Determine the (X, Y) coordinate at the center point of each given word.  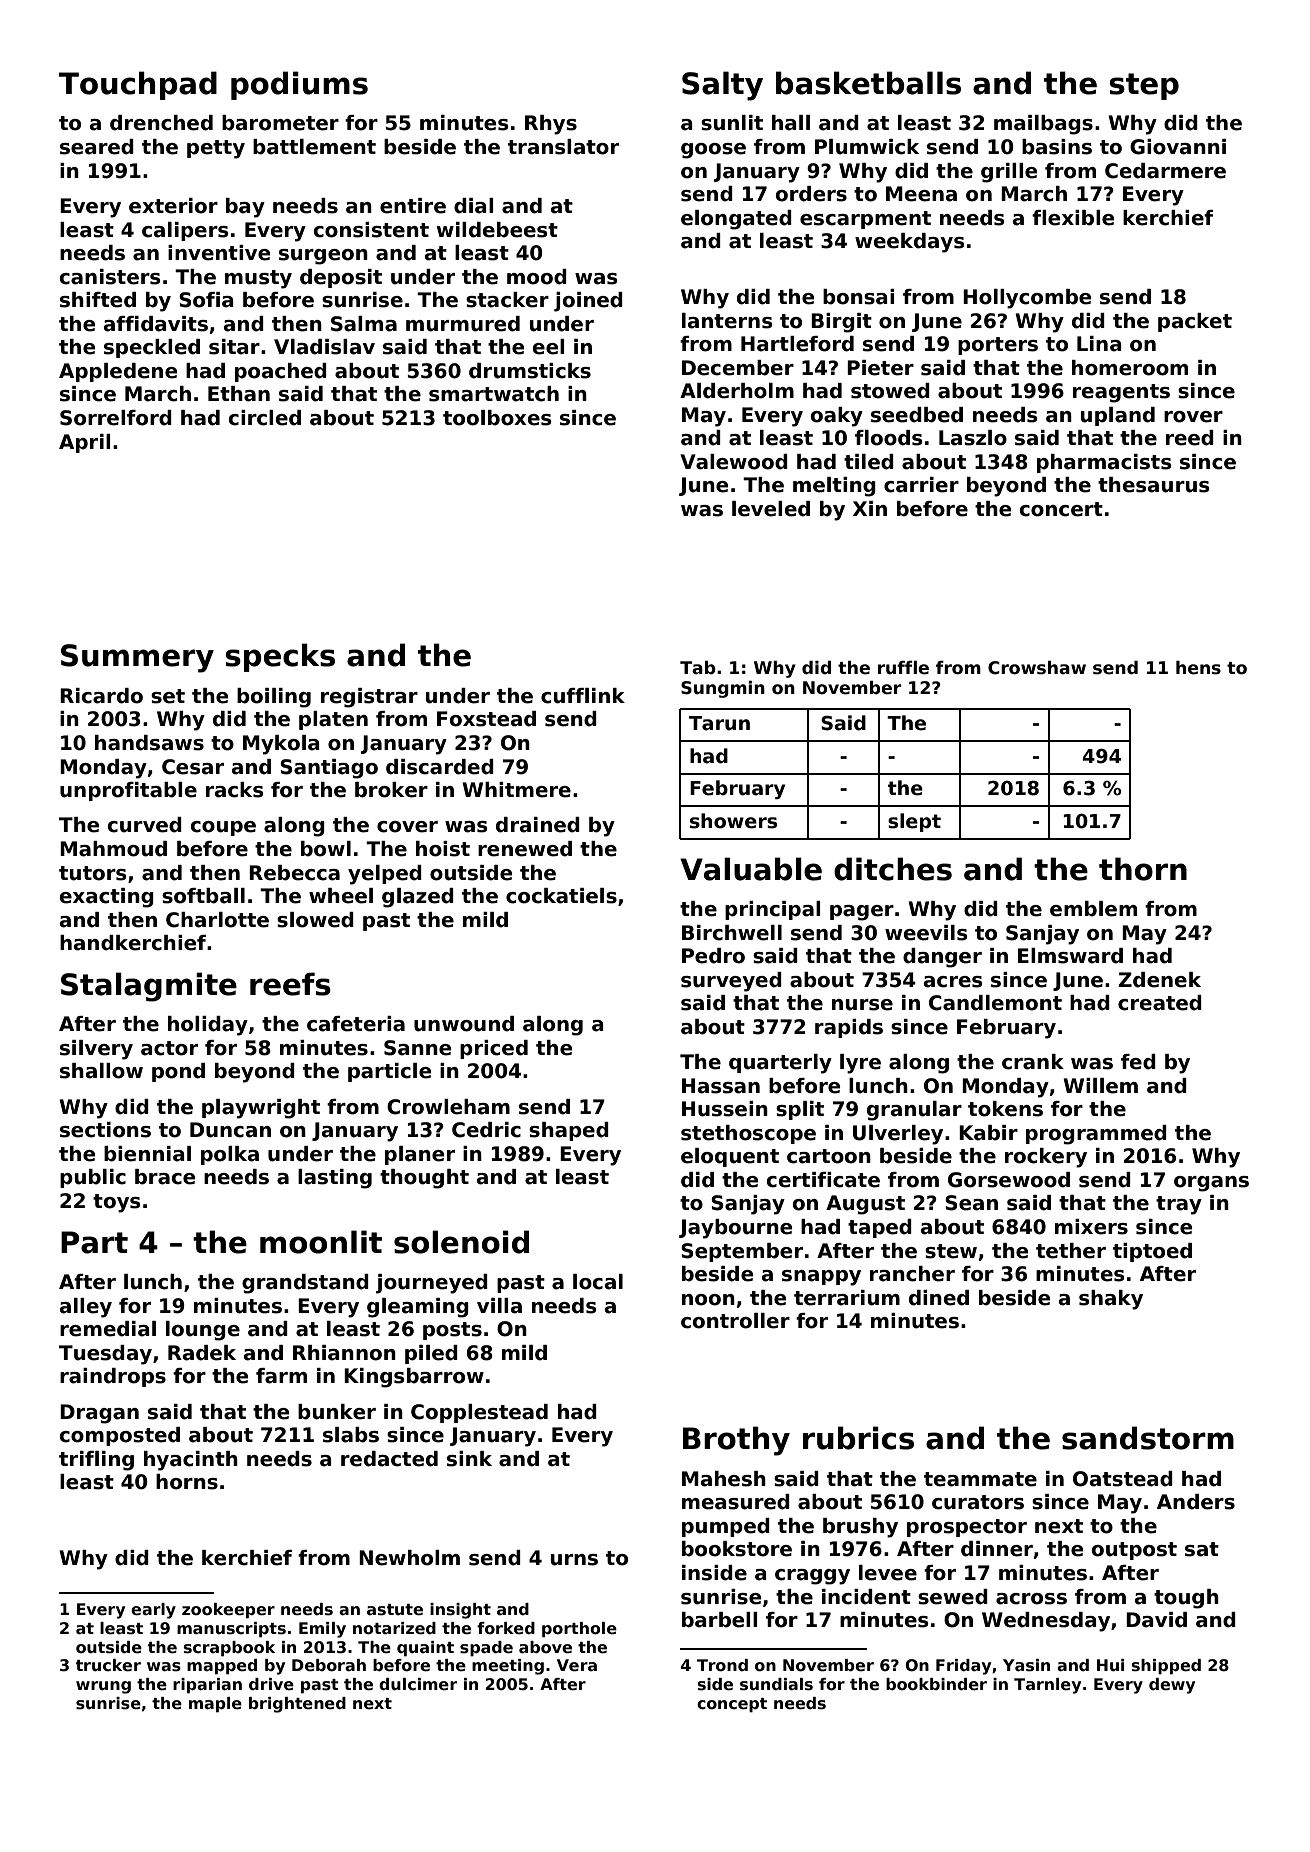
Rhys (551, 125)
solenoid (461, 1242)
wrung (103, 1687)
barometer (280, 123)
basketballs (868, 83)
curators (978, 1502)
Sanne (417, 1048)
